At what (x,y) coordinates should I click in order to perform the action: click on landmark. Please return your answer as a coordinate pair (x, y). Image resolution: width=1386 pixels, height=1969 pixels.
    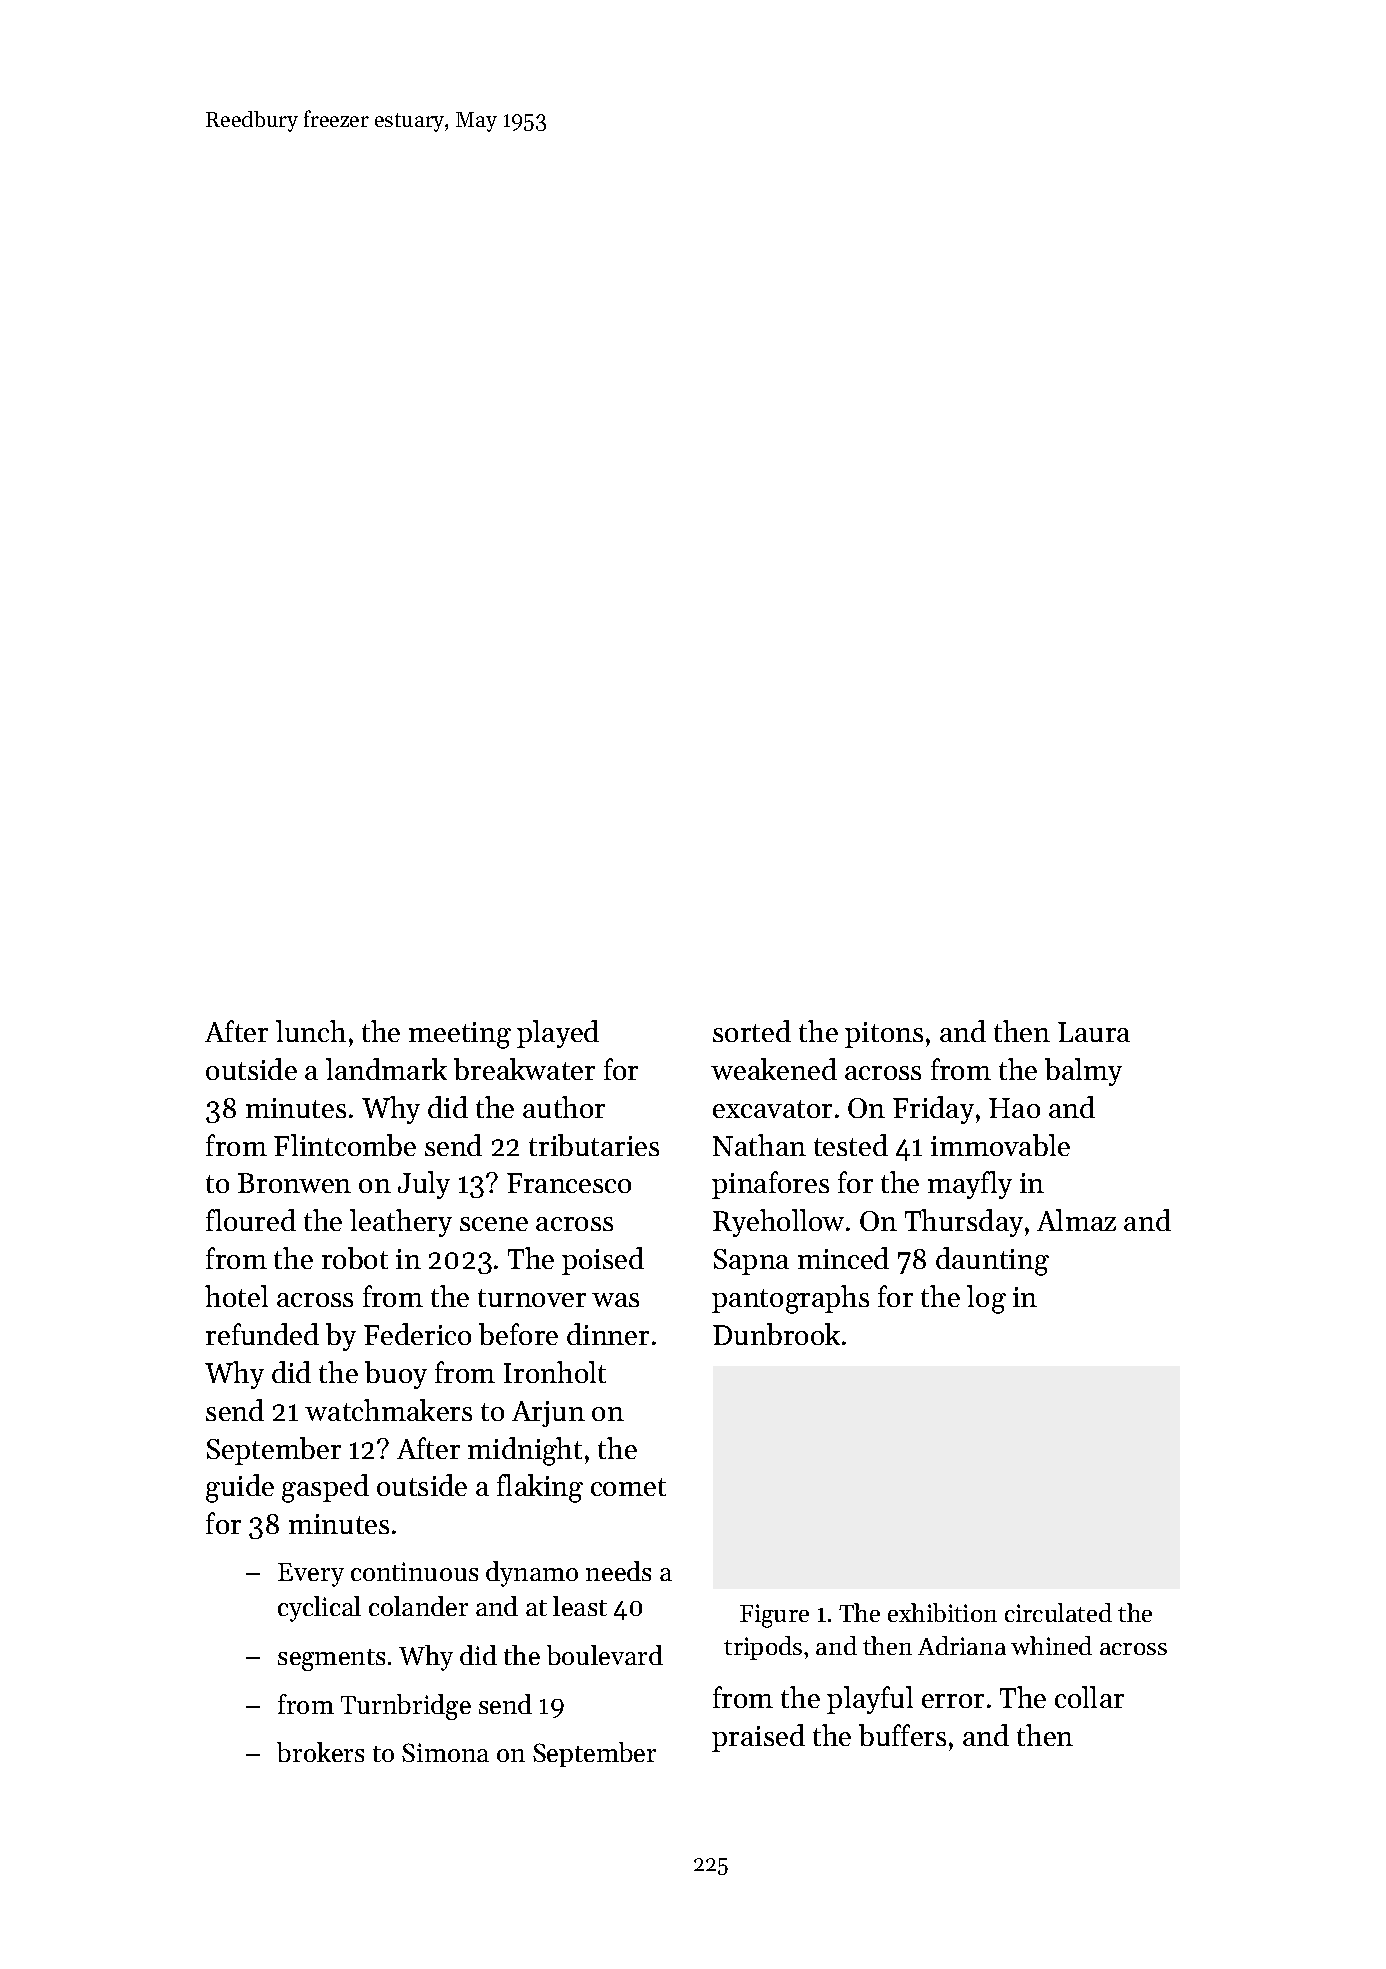
    Looking at the image, I should click on (386, 1069).
